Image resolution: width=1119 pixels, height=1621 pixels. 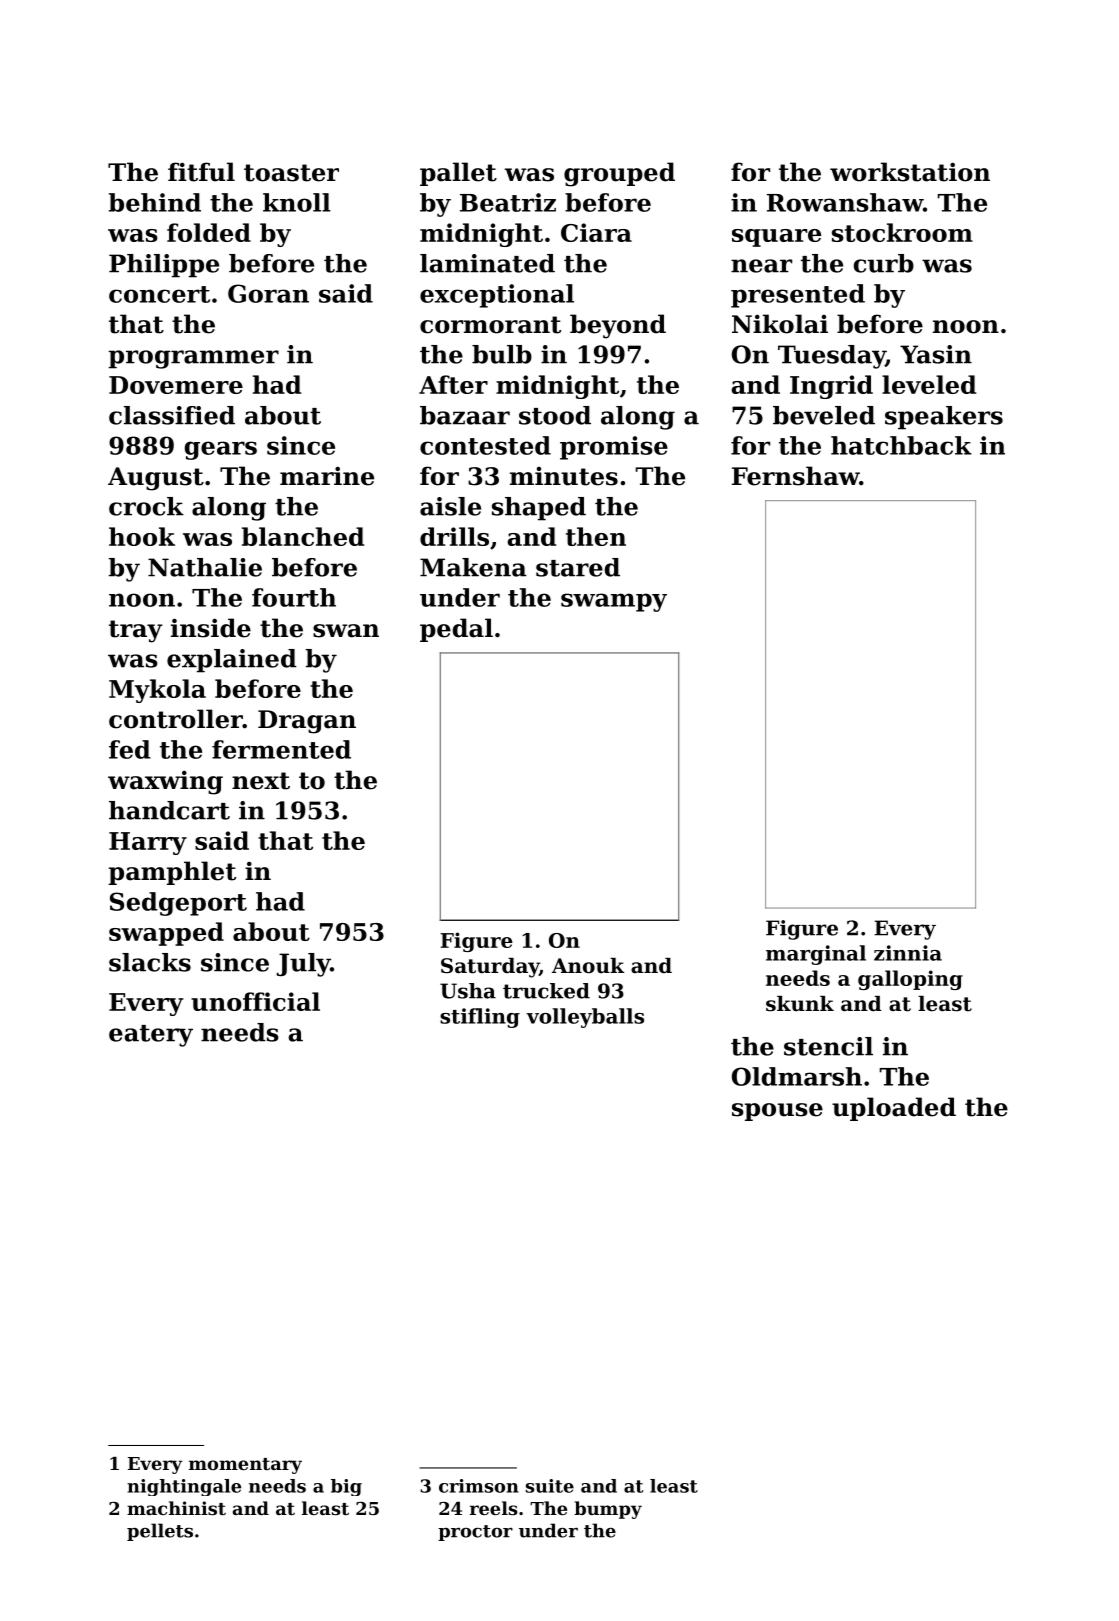 I want to click on swampy, so click(x=614, y=602).
